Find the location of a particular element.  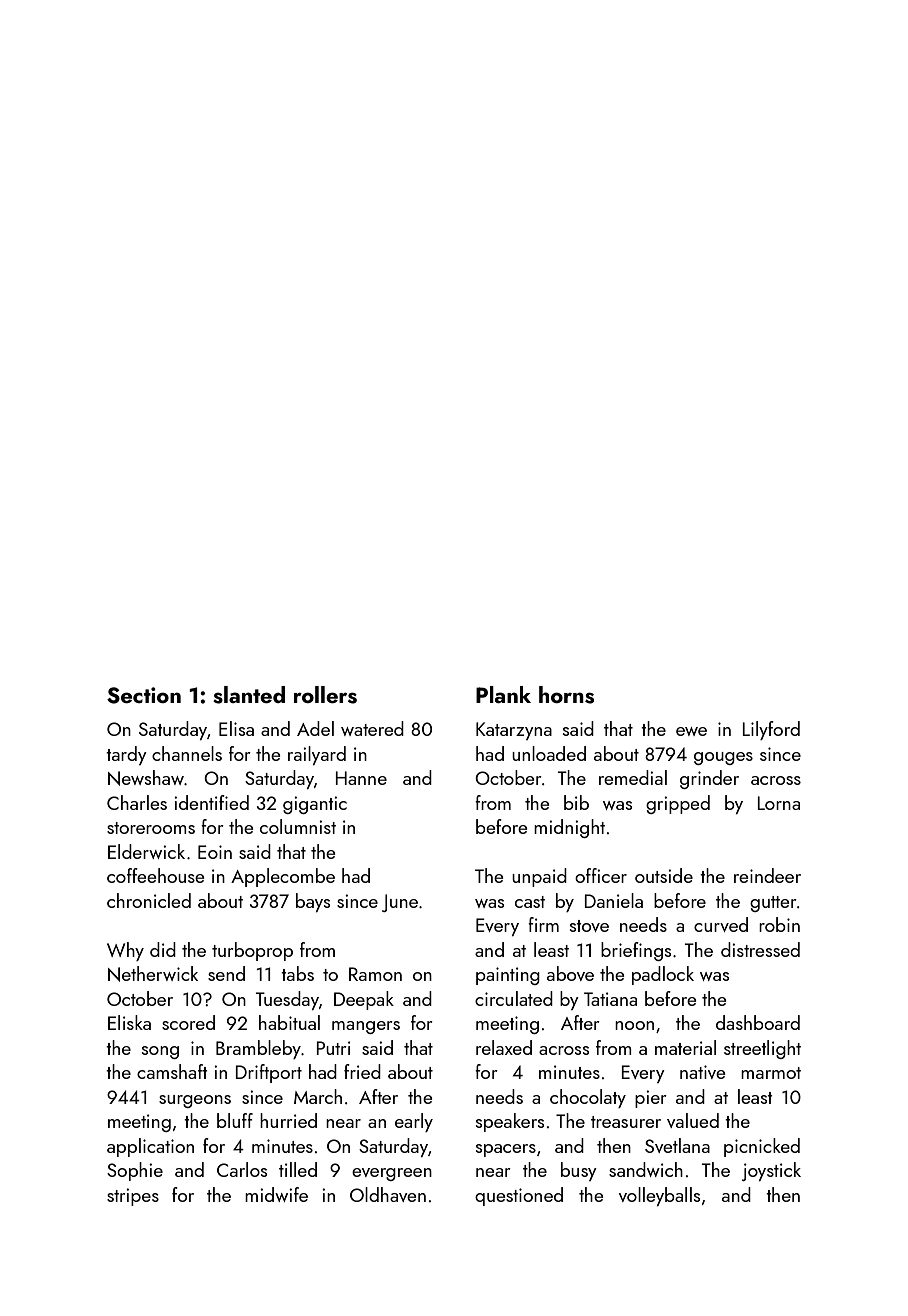

pier is located at coordinates (651, 1099).
